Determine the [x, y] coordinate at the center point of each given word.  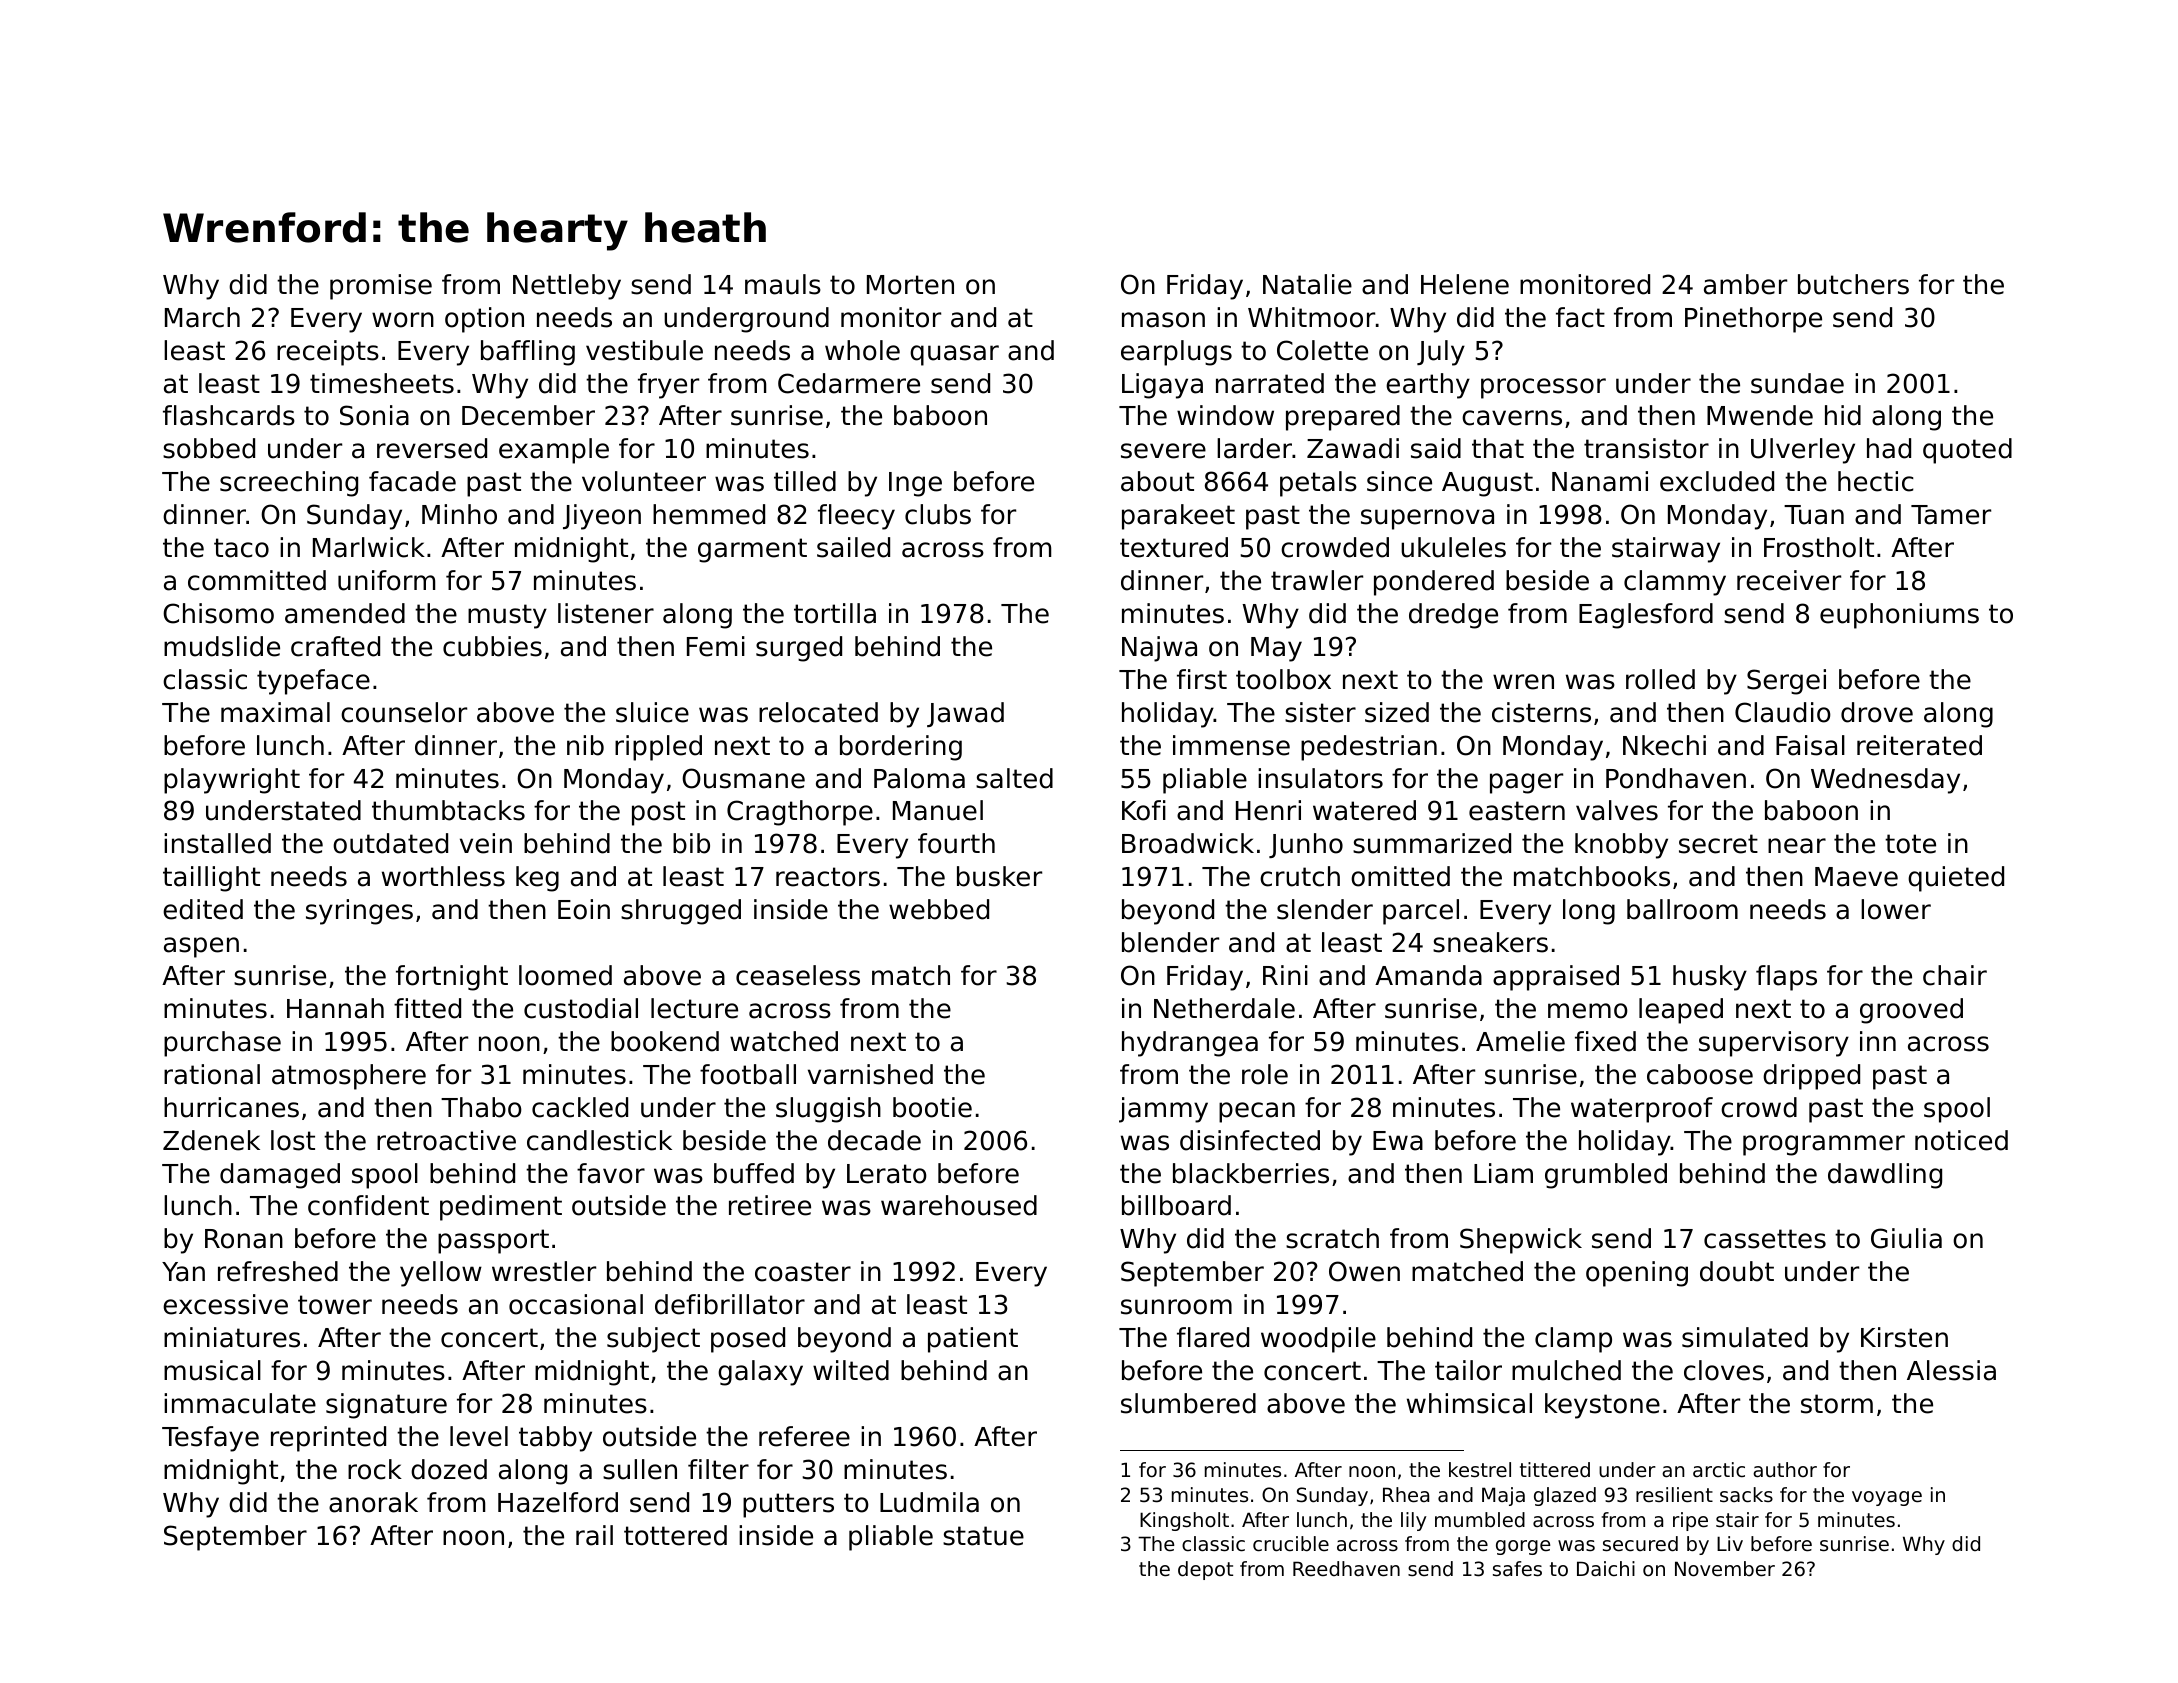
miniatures [232, 1337]
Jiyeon [602, 517]
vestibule [644, 350]
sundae [1797, 383]
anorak [373, 1502]
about [1157, 481]
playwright [232, 781]
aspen [201, 947]
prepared [1343, 418]
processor [1543, 388]
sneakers [1490, 942]
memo [1588, 1011]
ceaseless [798, 975]
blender [1170, 942]
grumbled [1606, 1176]
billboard [1176, 1205]
